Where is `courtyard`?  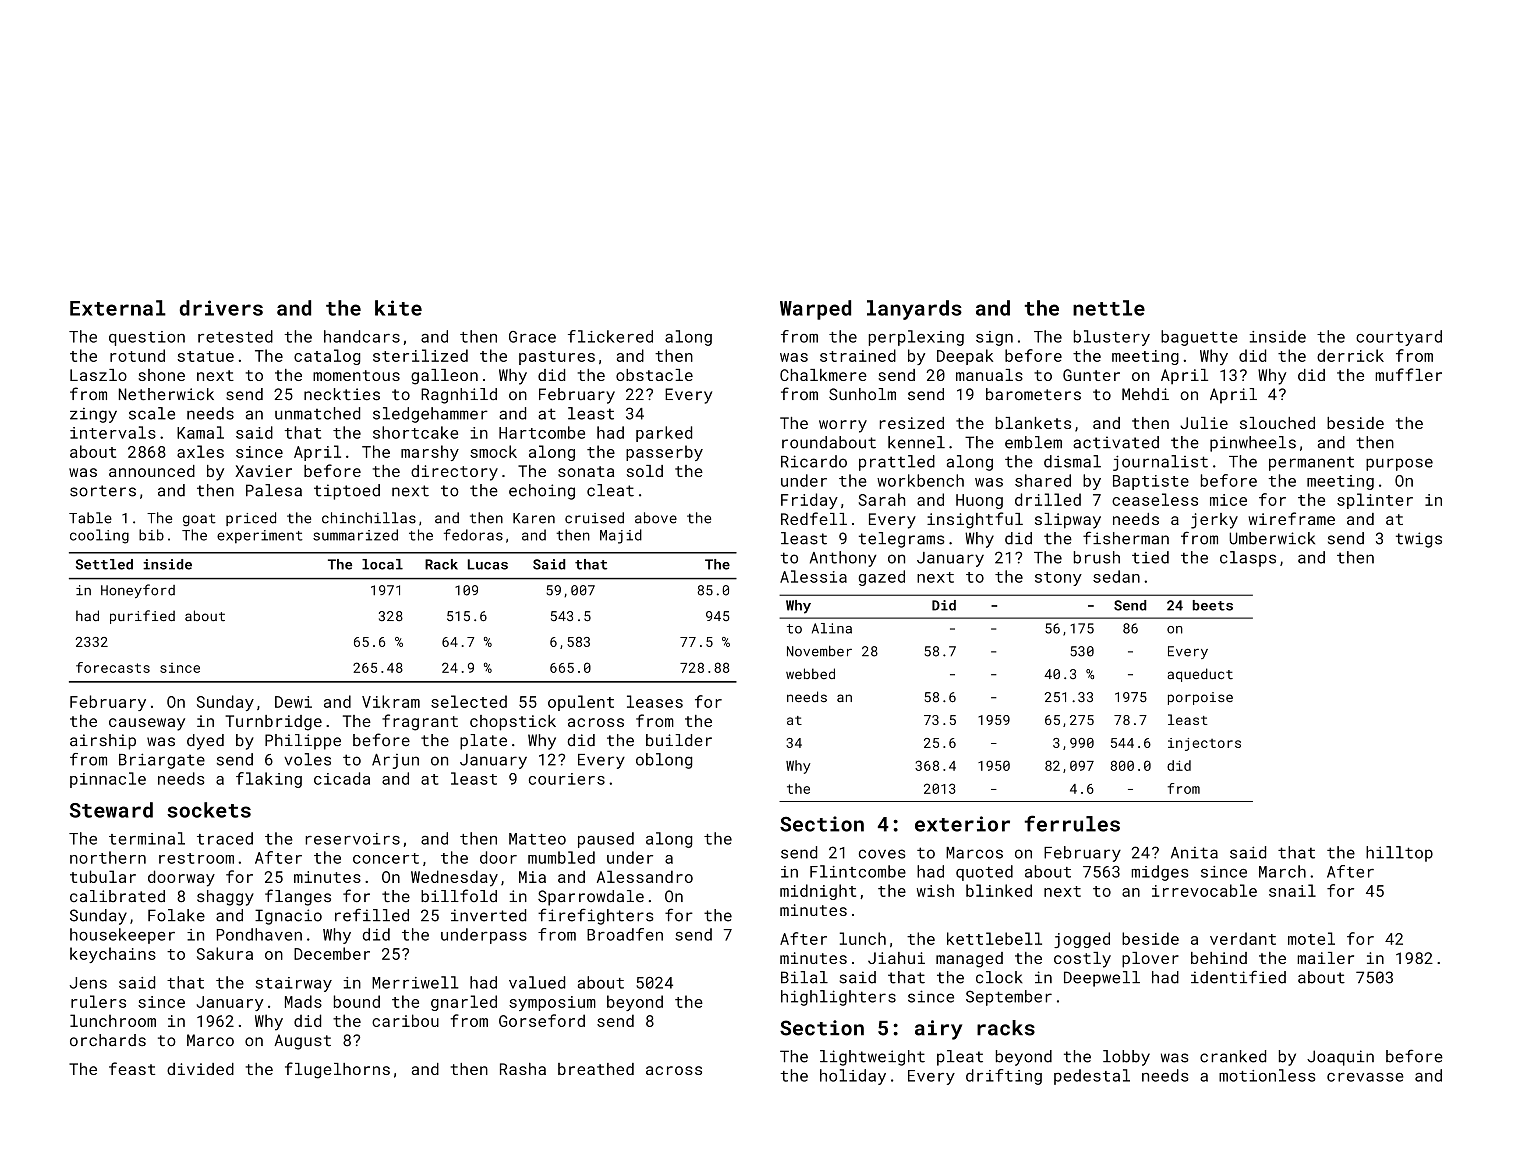 courtyard is located at coordinates (1399, 338).
